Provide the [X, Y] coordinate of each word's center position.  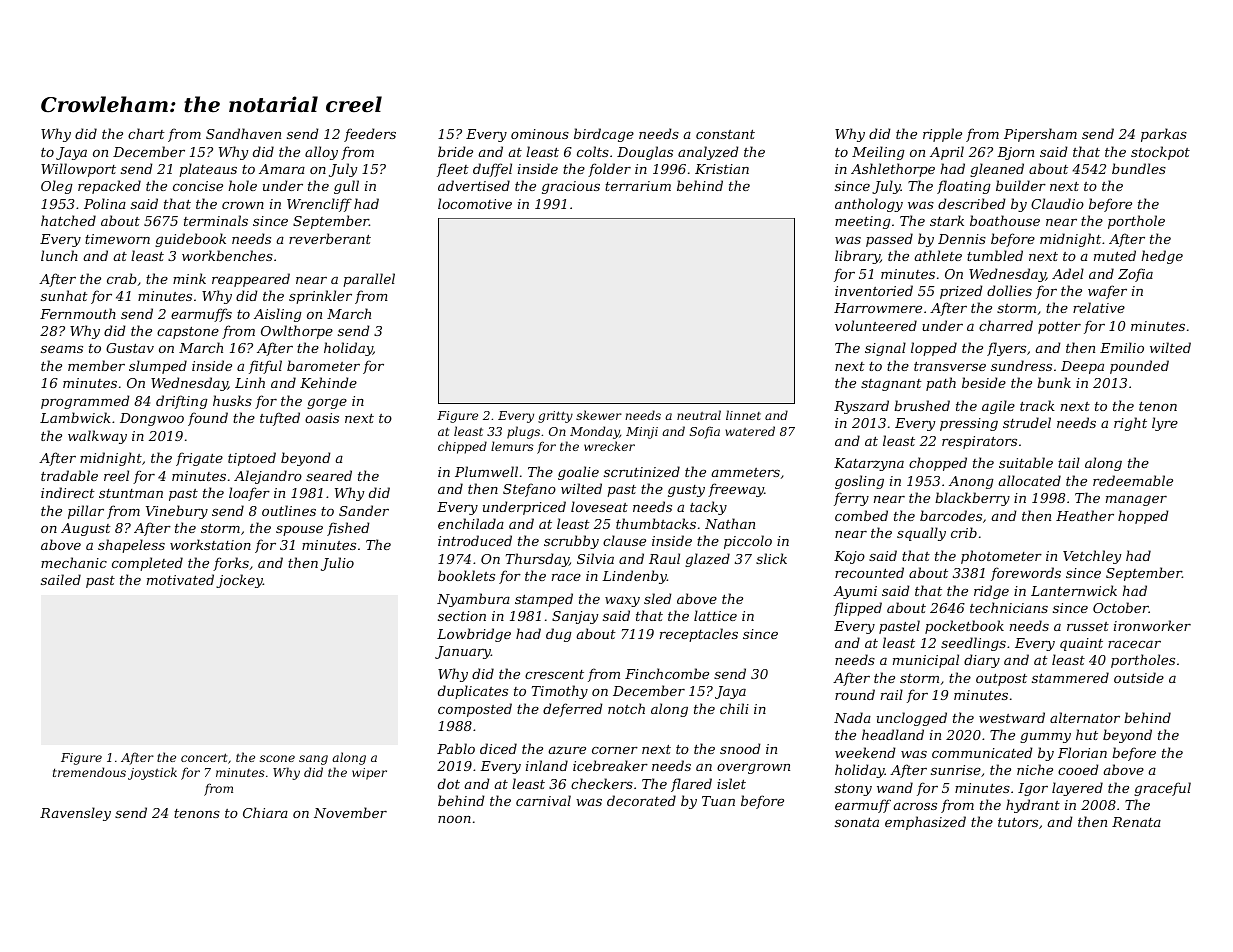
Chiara [265, 812]
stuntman [131, 493]
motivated [180, 579]
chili [734, 708]
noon [454, 819]
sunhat [64, 295]
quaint [1081, 644]
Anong [971, 482]
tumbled [995, 255]
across [915, 806]
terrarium [638, 186]
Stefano [529, 490]
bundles [1139, 168]
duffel [492, 170]
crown [243, 205]
